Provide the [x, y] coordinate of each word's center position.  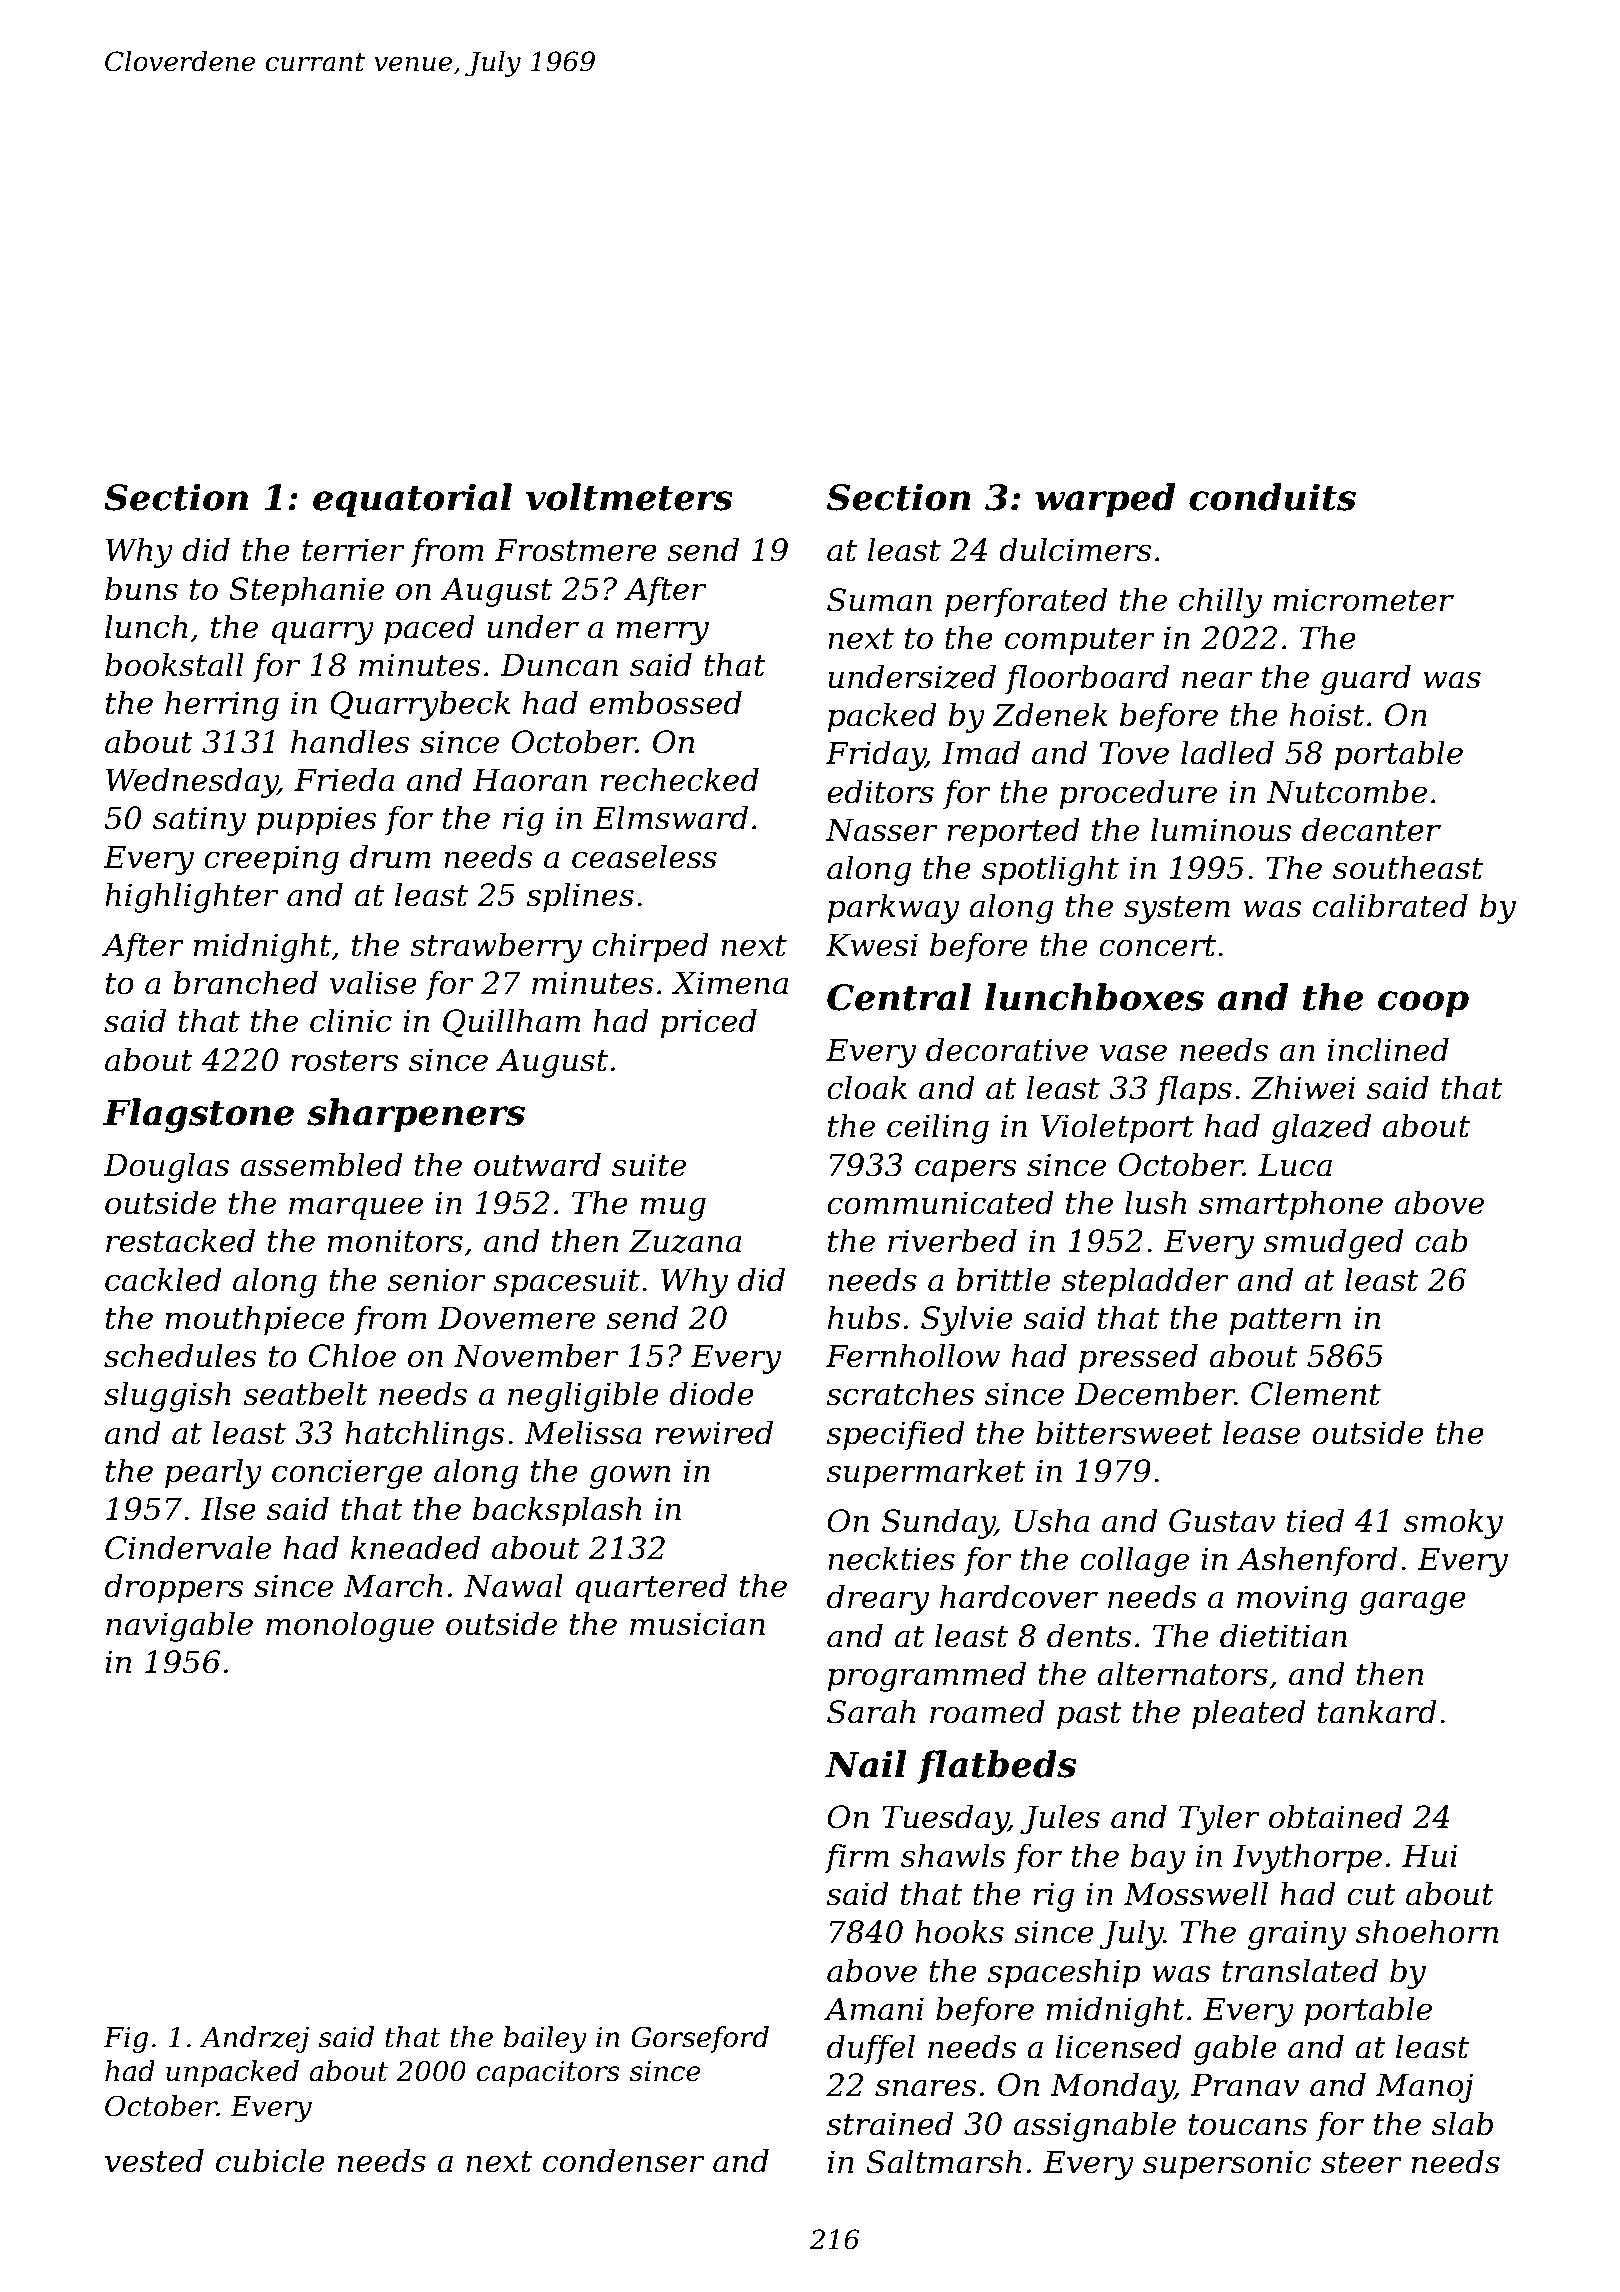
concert [1157, 946]
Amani [874, 2009]
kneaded [415, 1547]
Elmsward [670, 817]
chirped [650, 947]
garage [1412, 1603]
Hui [1430, 1856]
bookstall [174, 664]
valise [373, 982]
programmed [926, 1676]
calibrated [1390, 905]
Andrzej [254, 2039]
